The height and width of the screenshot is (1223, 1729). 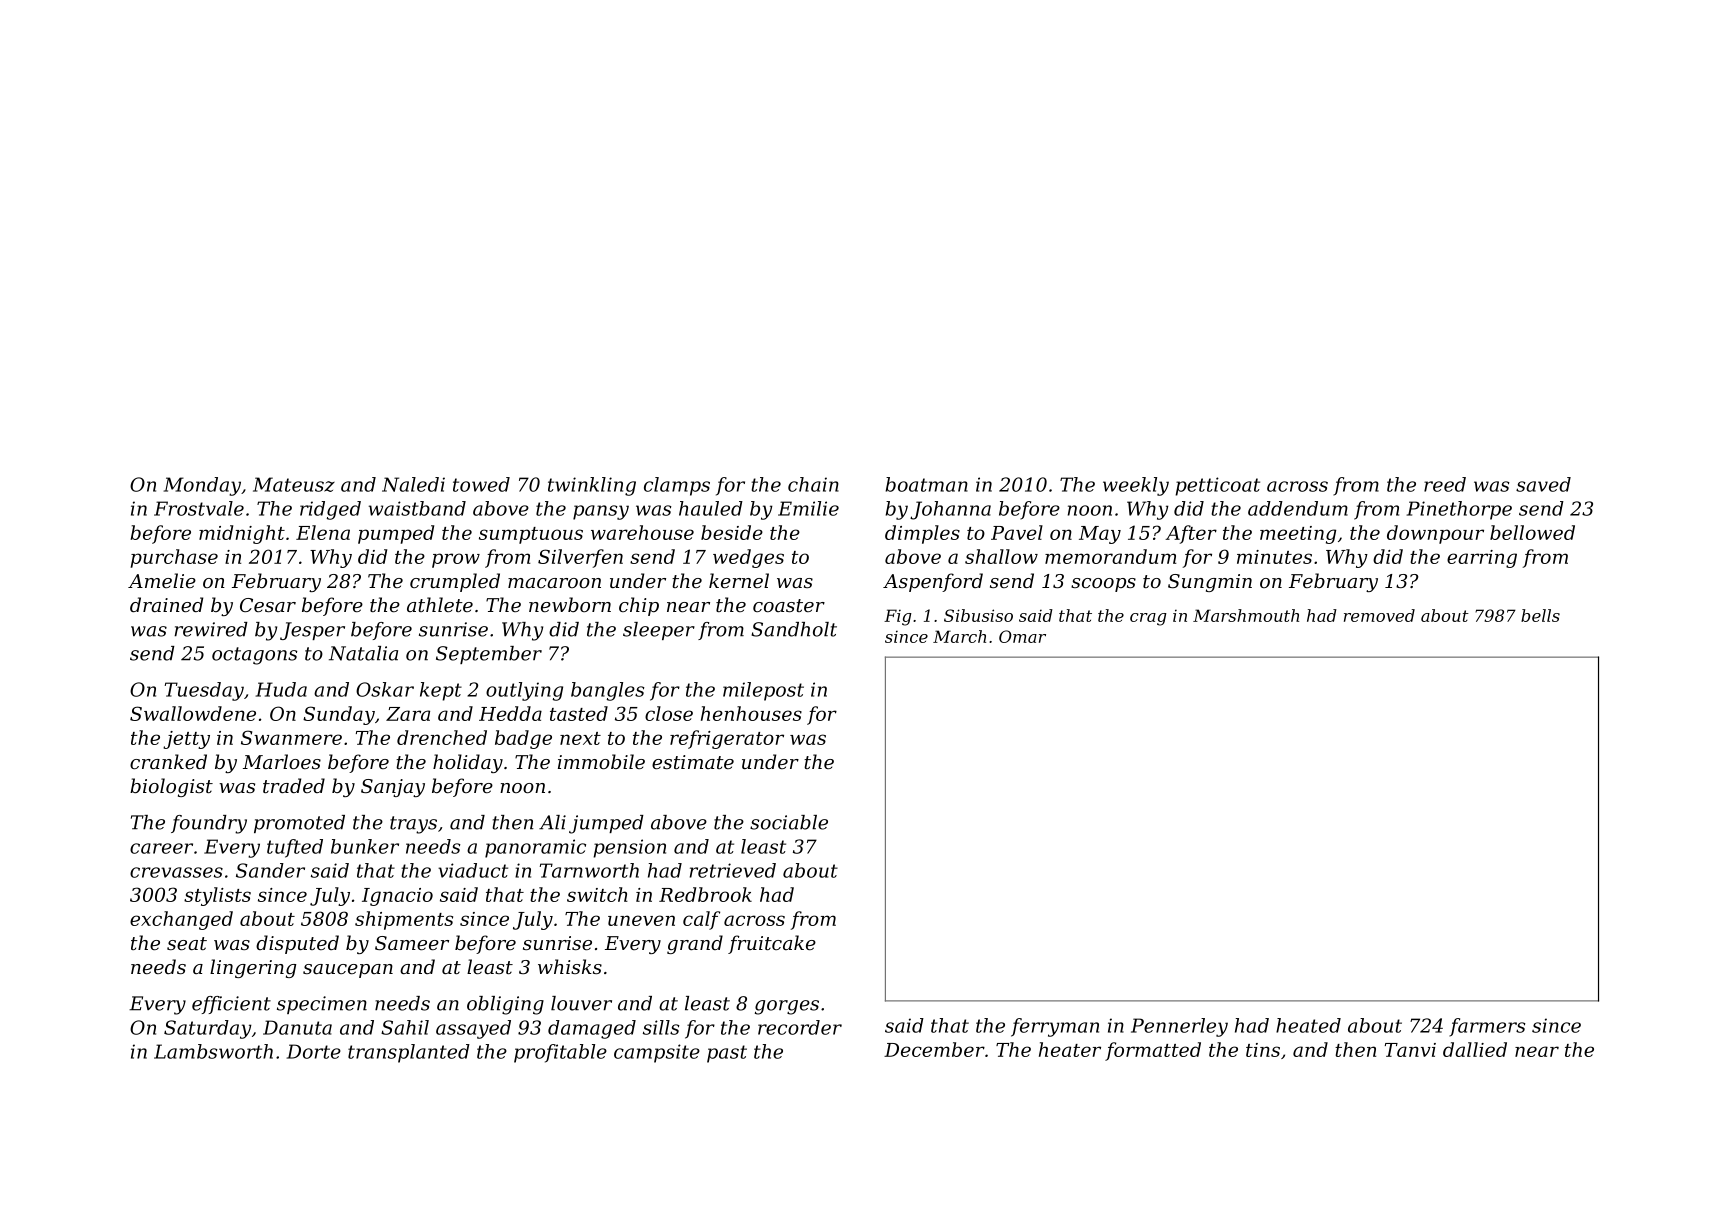 What do you see at coordinates (1475, 1049) in the screenshot?
I see `dallied` at bounding box center [1475, 1049].
